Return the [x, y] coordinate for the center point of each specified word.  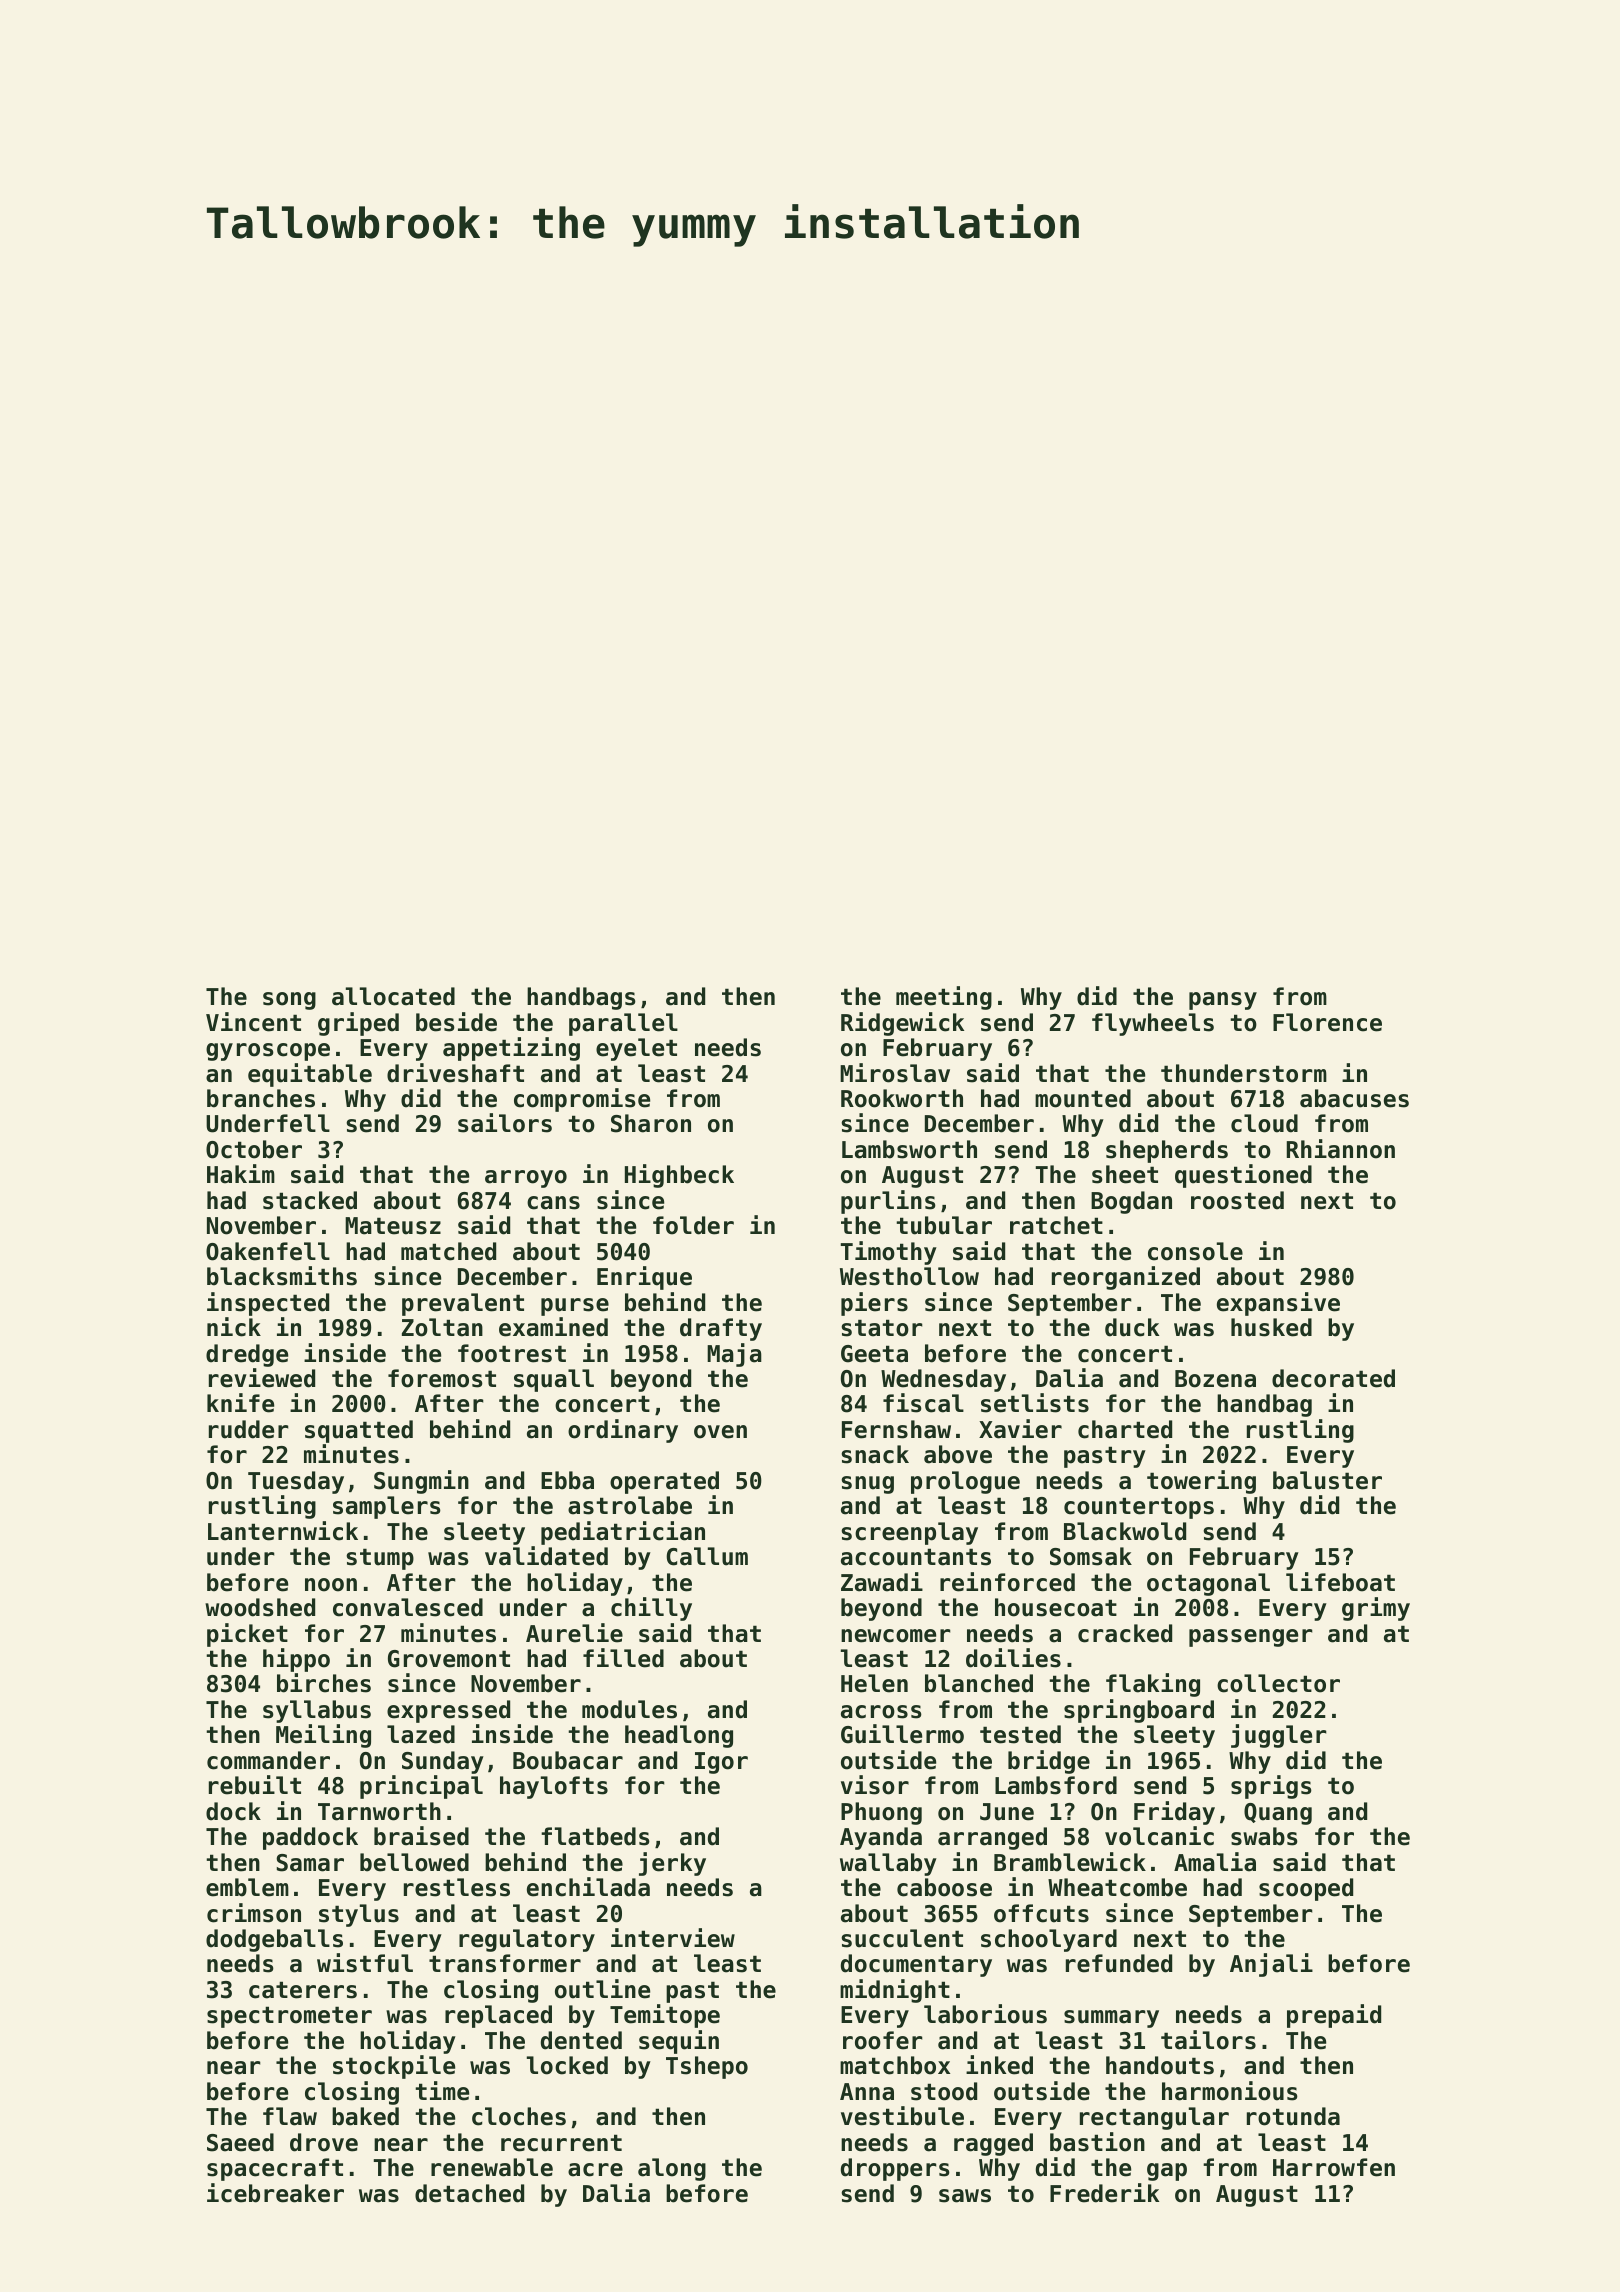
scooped [1306, 1889]
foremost [442, 1378]
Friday [1174, 1813]
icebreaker [275, 2193]
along [672, 2169]
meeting [944, 998]
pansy [1223, 1001]
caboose [944, 1887]
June [1007, 1812]
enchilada [588, 1887]
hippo [296, 1660]
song [289, 1001]
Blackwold [1125, 1531]
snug [867, 1485]
